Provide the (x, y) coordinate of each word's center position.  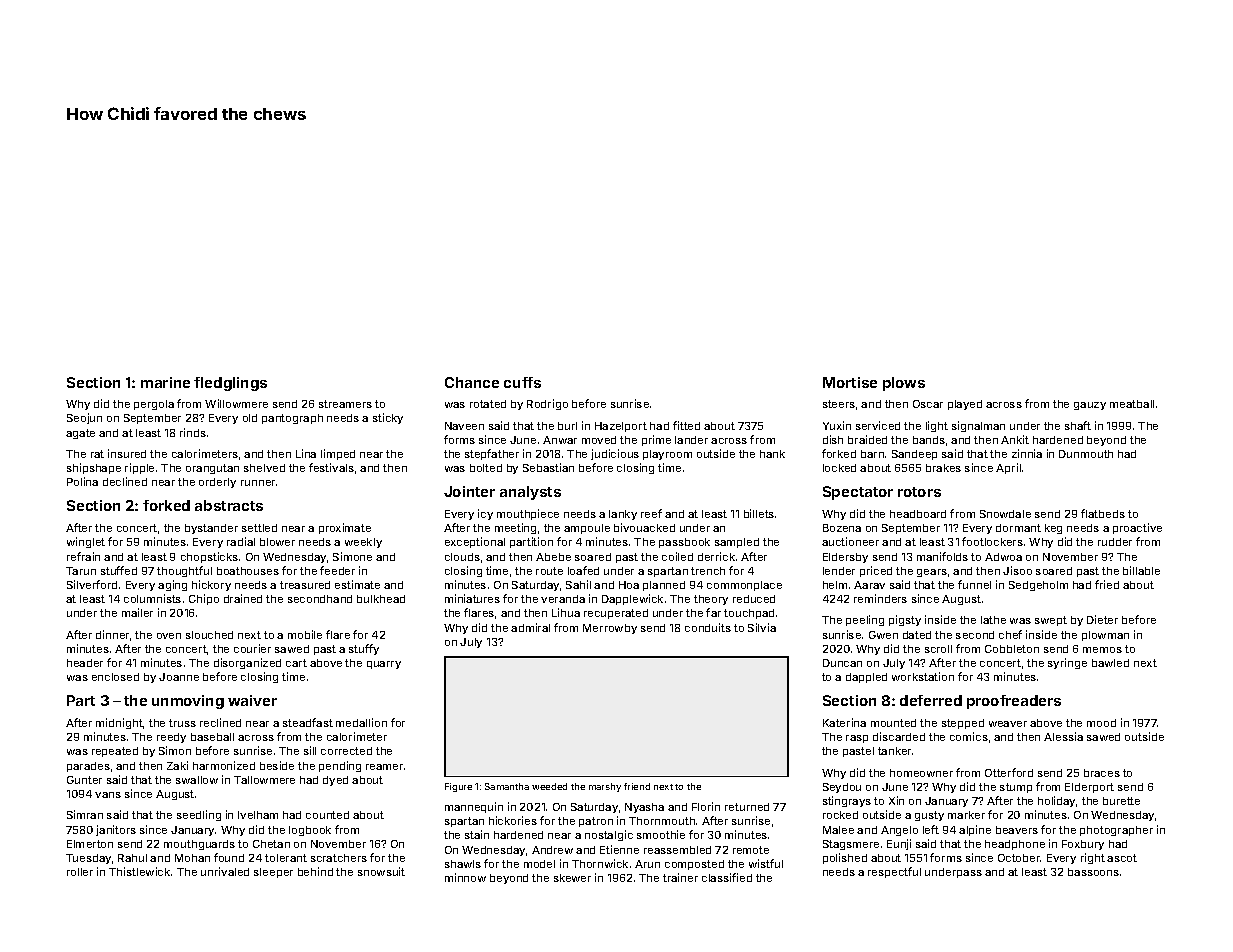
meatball (1132, 404)
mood (1101, 723)
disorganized (247, 663)
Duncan (842, 663)
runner (258, 483)
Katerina (844, 722)
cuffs (522, 382)
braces (1102, 773)
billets (759, 513)
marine (165, 382)
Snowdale (1005, 514)
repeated (115, 752)
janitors (116, 830)
